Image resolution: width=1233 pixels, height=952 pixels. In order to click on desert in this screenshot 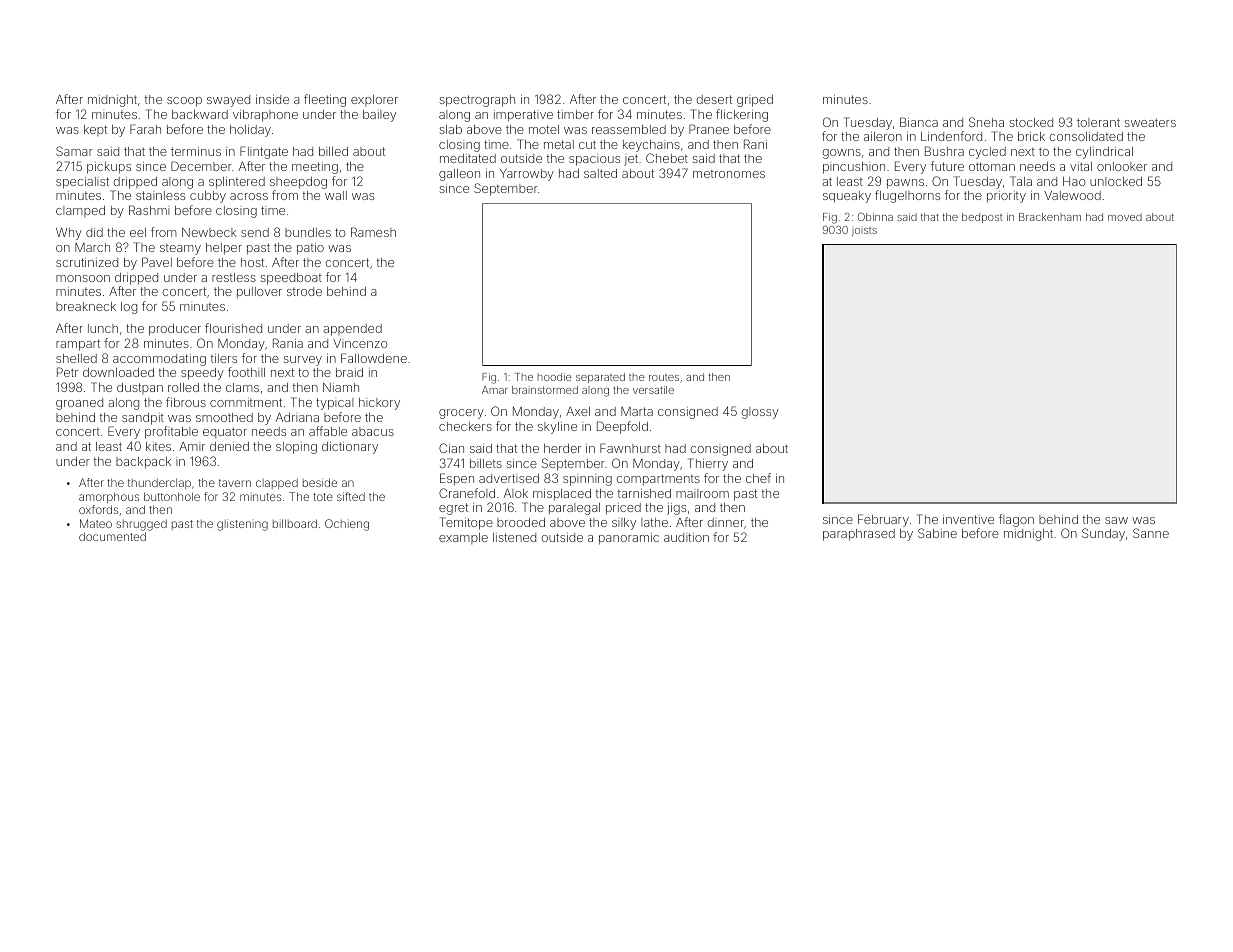, I will do `click(714, 99)`.
